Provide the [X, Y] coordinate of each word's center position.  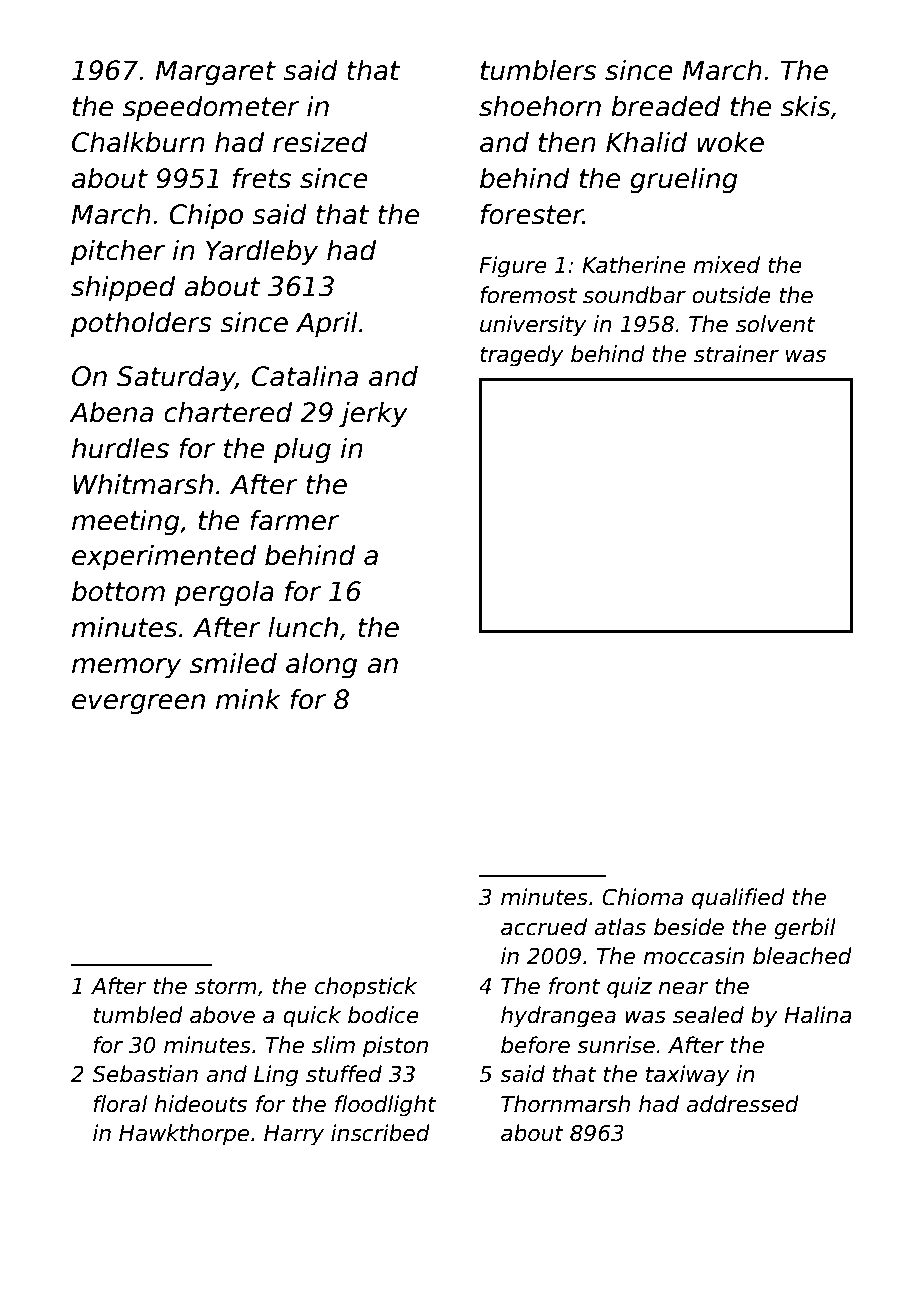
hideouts [201, 1104]
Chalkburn [138, 142]
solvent [775, 324]
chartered [228, 412]
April [327, 324]
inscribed [380, 1133]
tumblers [538, 70]
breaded [666, 106]
